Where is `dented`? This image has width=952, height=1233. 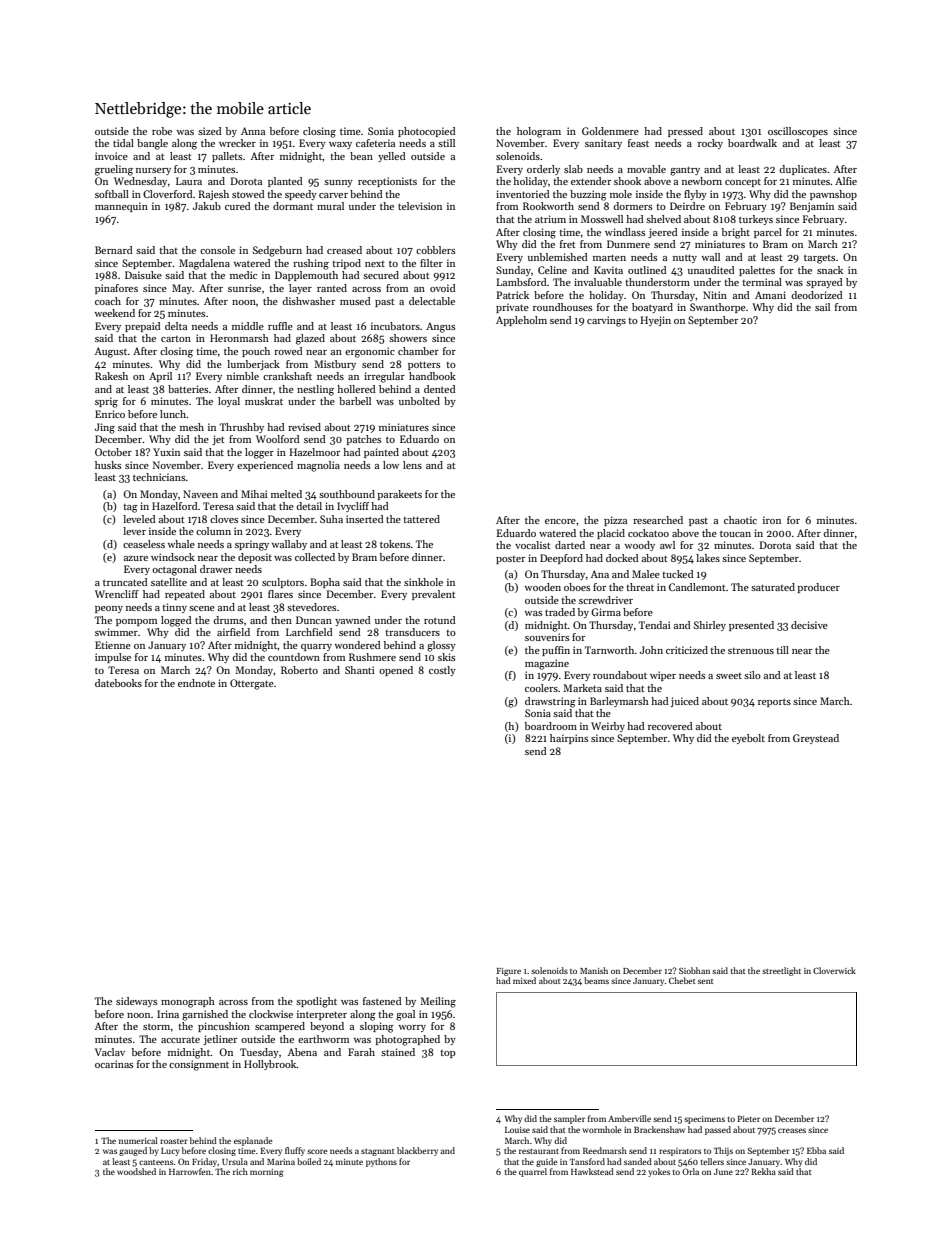 dented is located at coordinates (440, 389).
